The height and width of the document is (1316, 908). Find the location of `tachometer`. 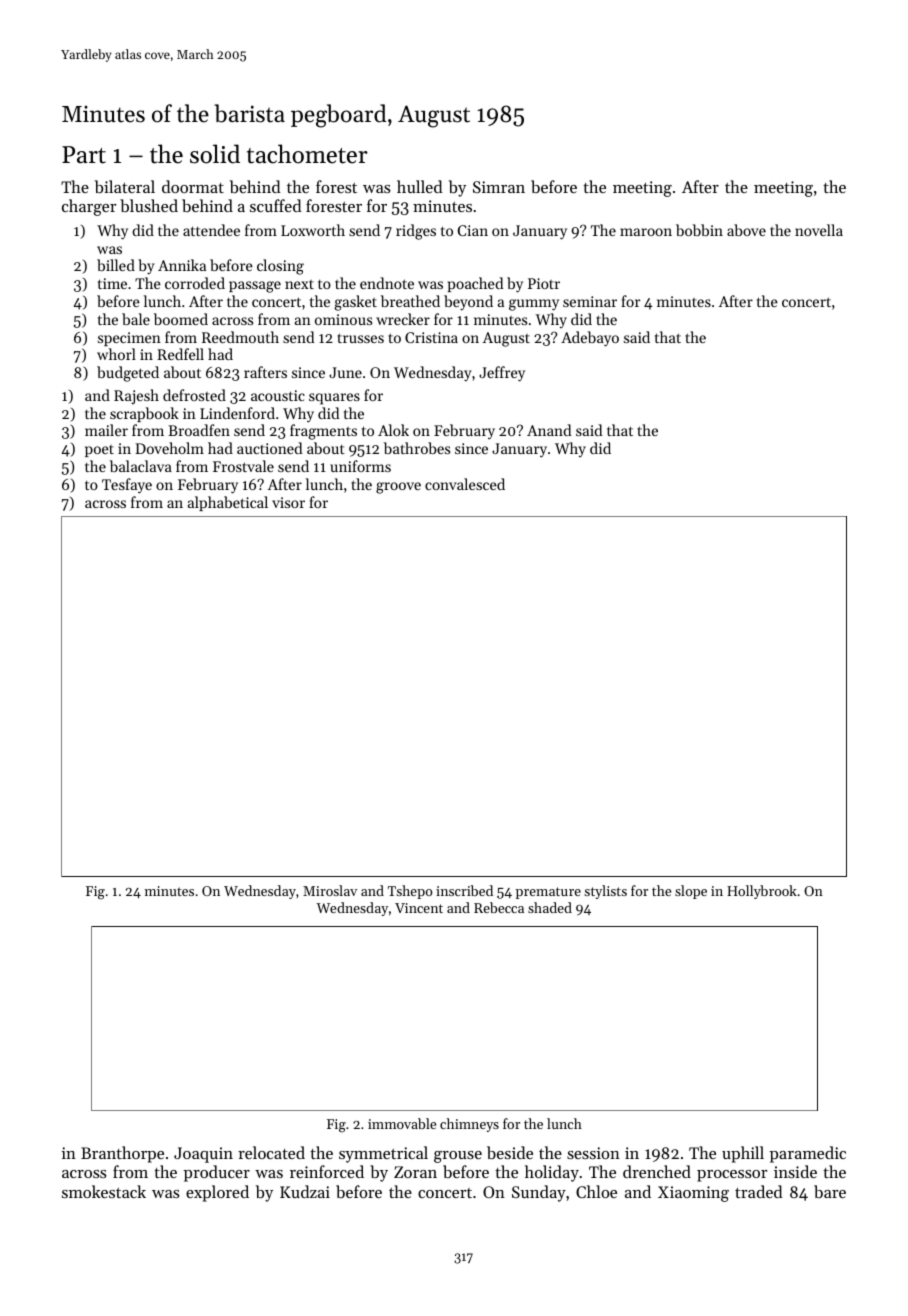

tachometer is located at coordinates (307, 154).
